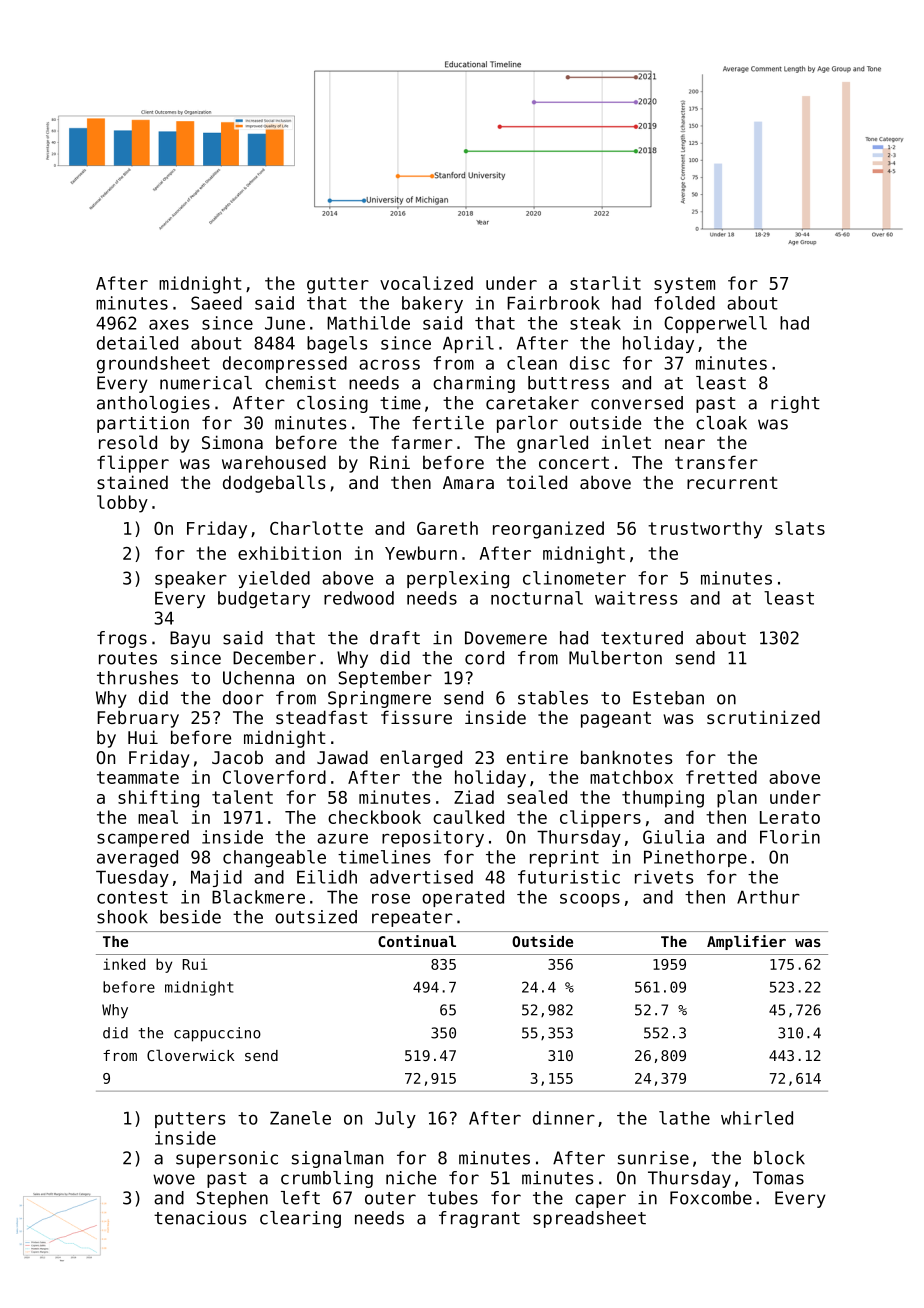 The height and width of the screenshot is (1308, 924). What do you see at coordinates (664, 877) in the screenshot?
I see `rivets` at bounding box center [664, 877].
